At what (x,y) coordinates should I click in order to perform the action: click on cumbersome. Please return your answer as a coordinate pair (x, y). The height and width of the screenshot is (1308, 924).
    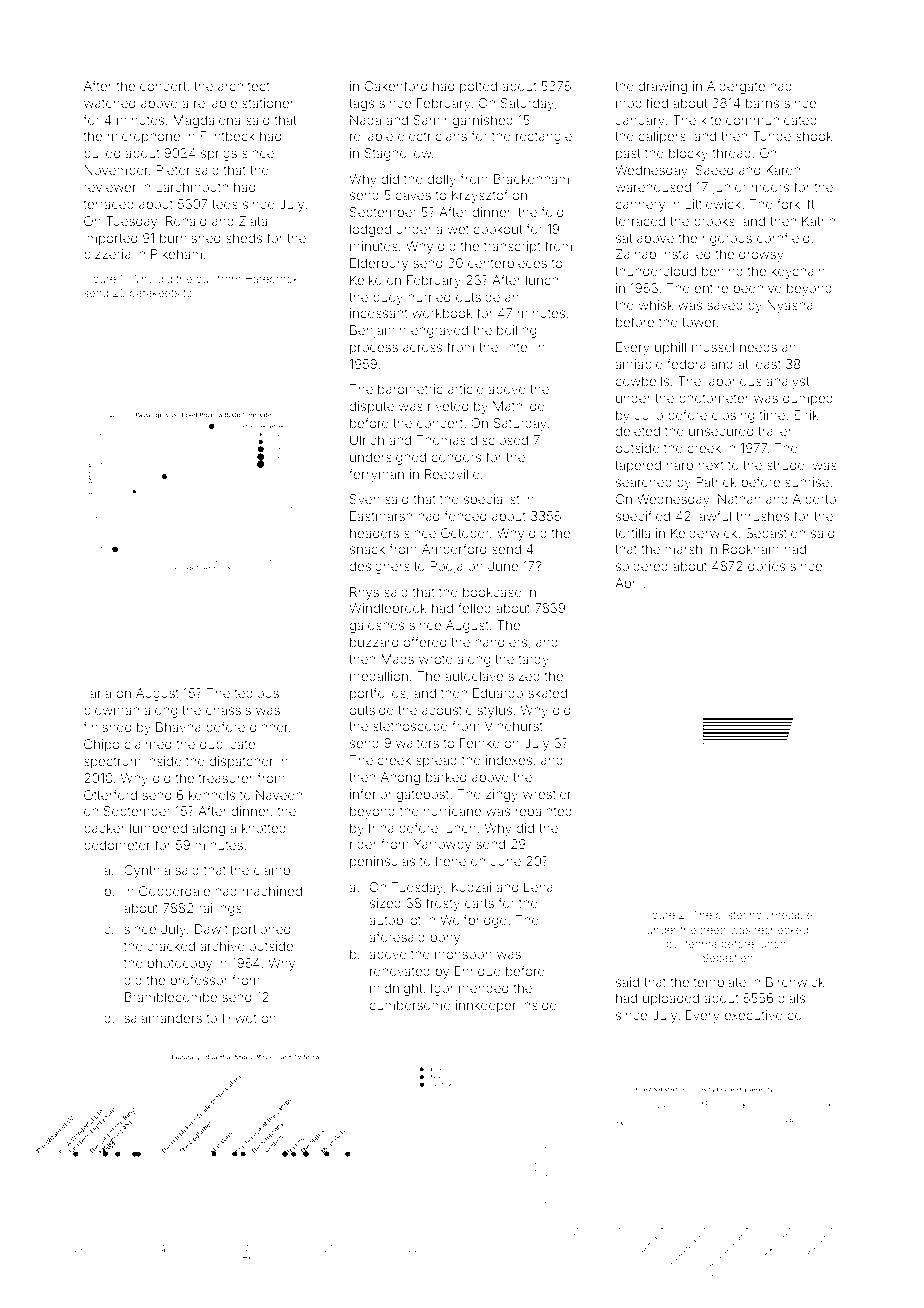
    Looking at the image, I should click on (410, 1005).
